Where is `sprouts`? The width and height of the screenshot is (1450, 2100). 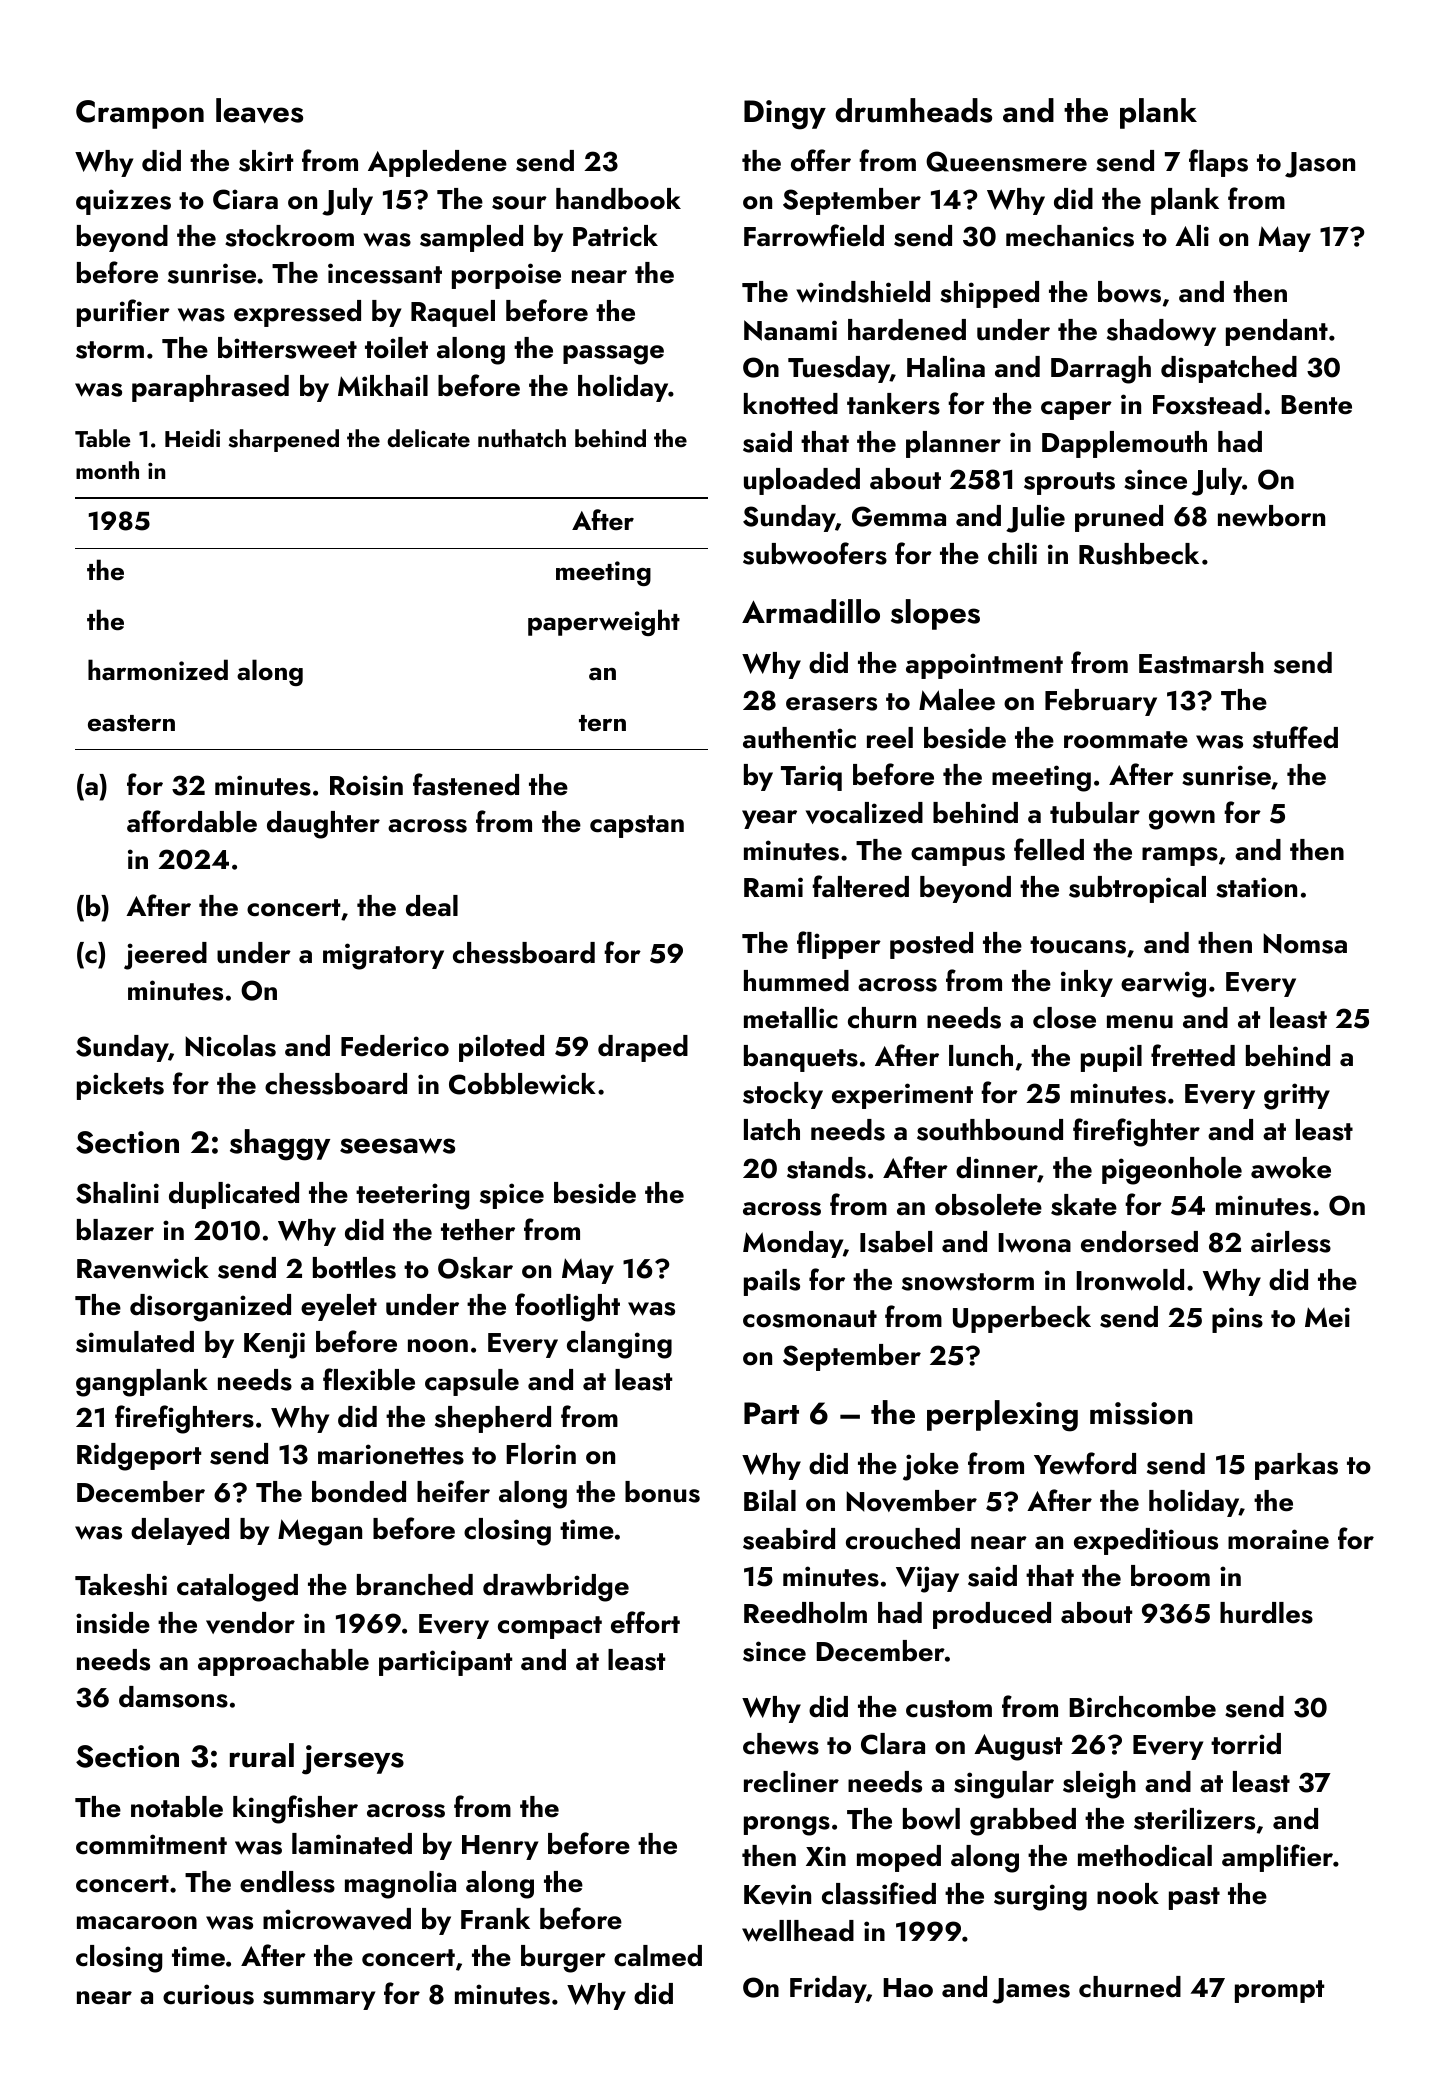
sprouts is located at coordinates (1069, 483).
